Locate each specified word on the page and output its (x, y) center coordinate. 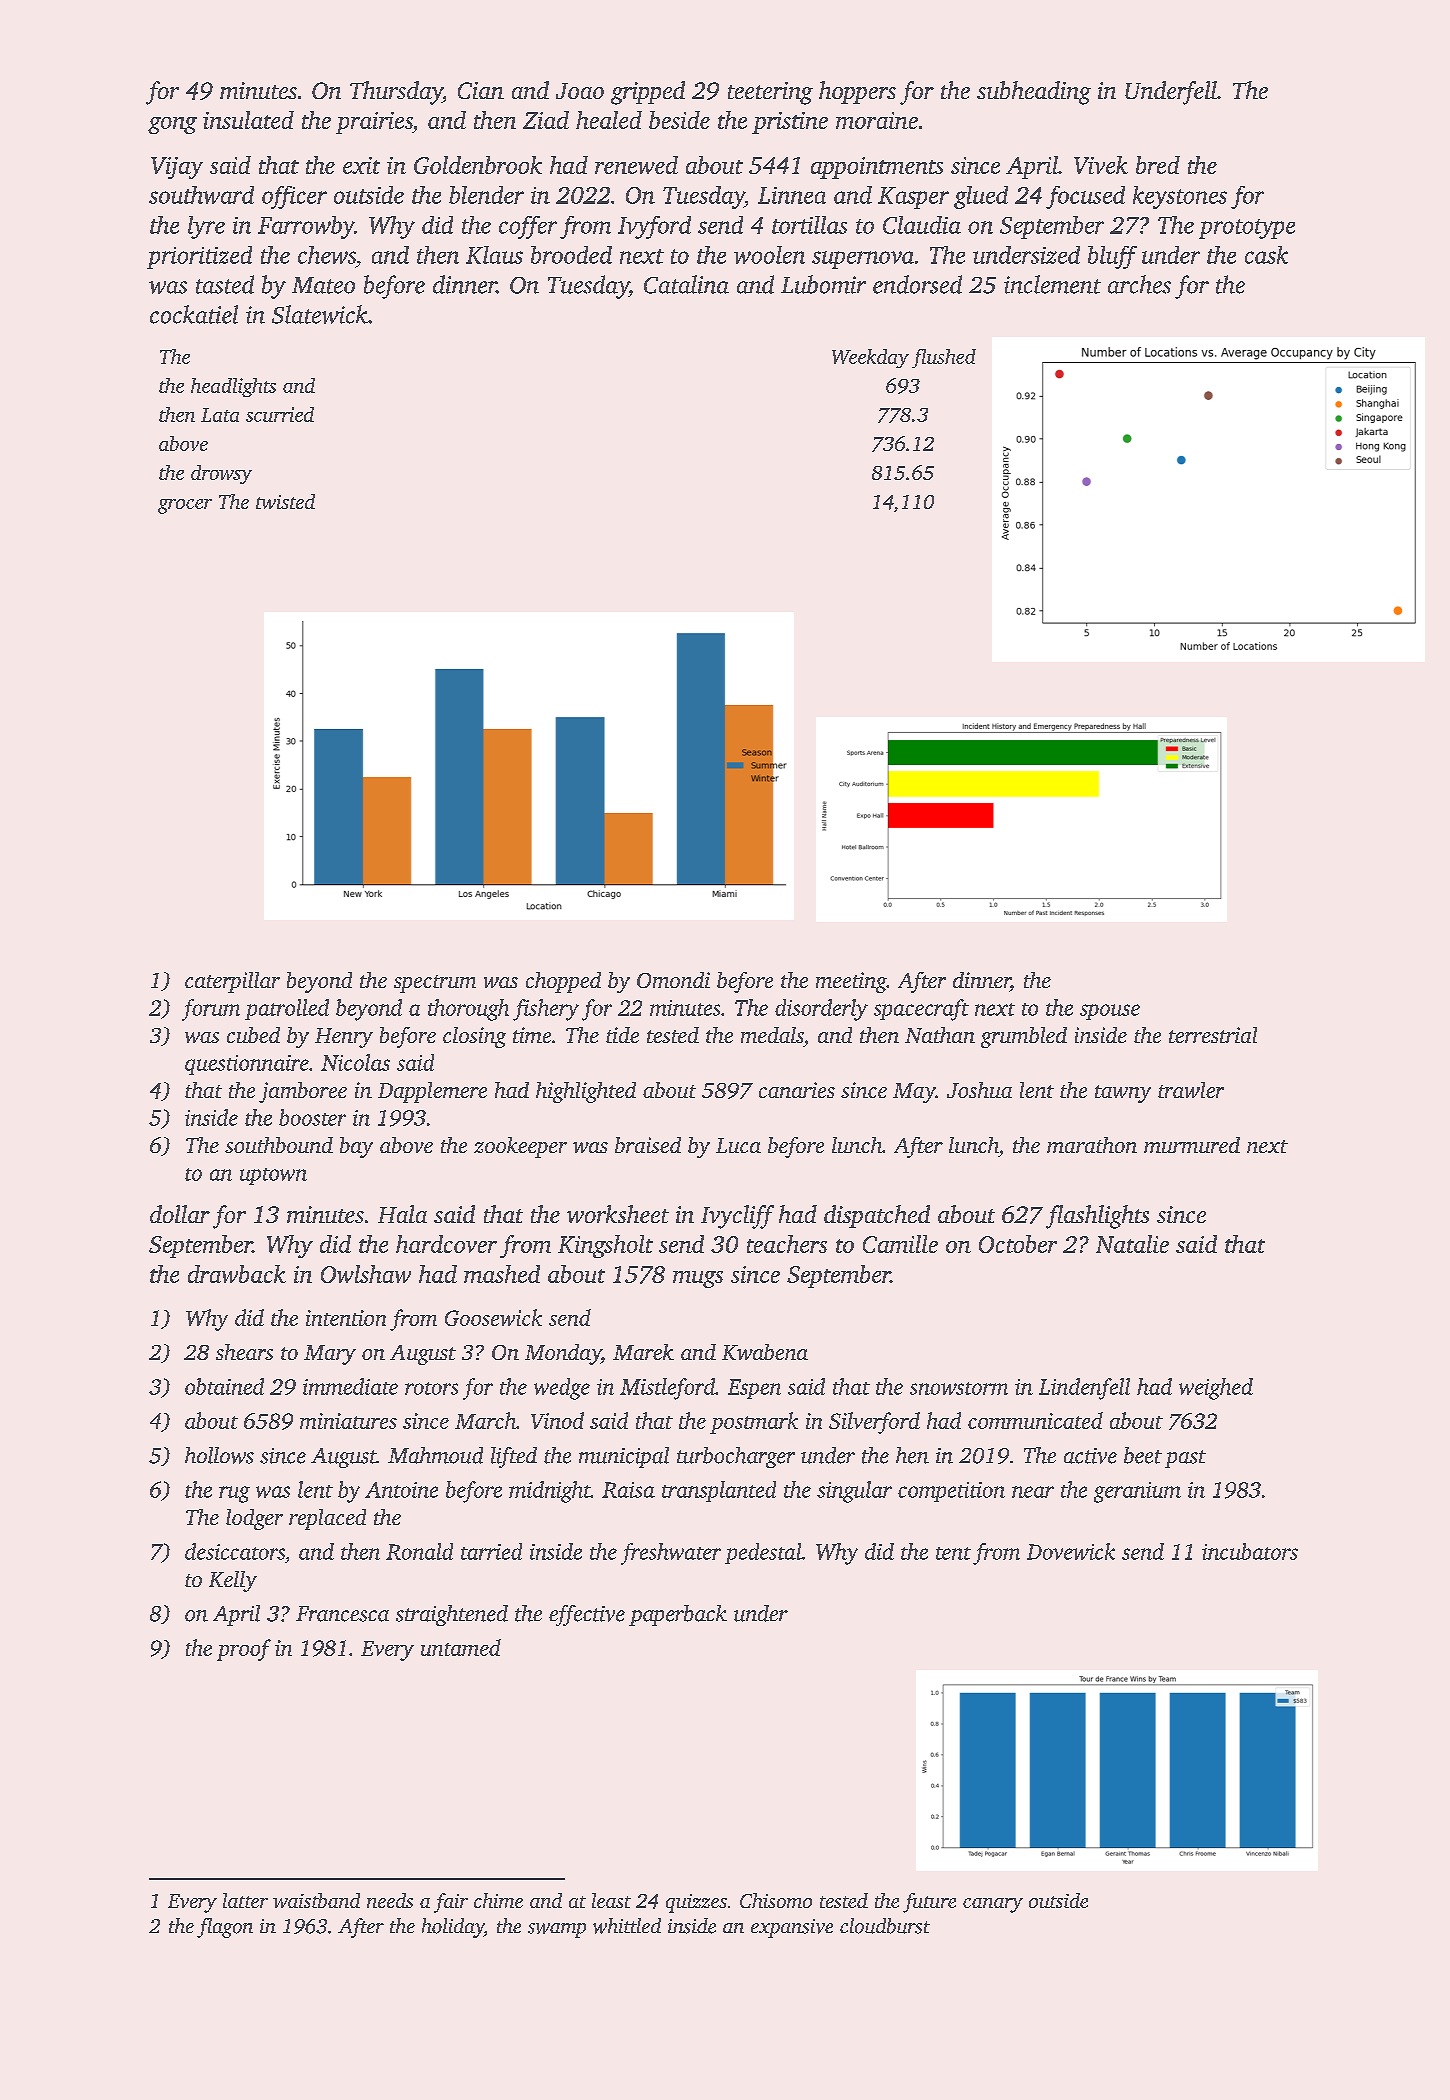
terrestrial (1213, 1035)
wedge (562, 1389)
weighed (1216, 1389)
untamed (461, 1647)
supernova (863, 260)
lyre (206, 227)
